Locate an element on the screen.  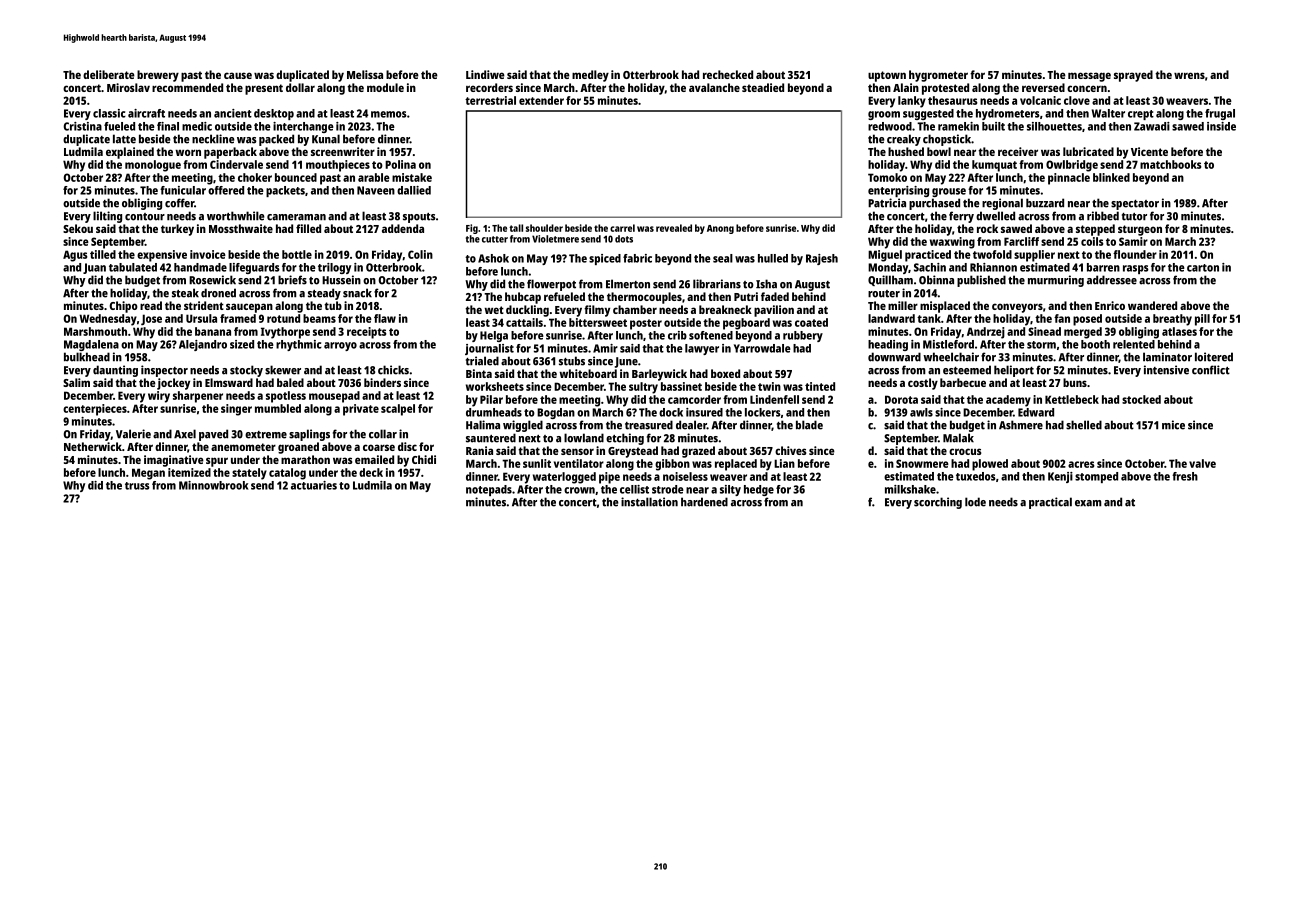
hardened is located at coordinates (704, 502).
